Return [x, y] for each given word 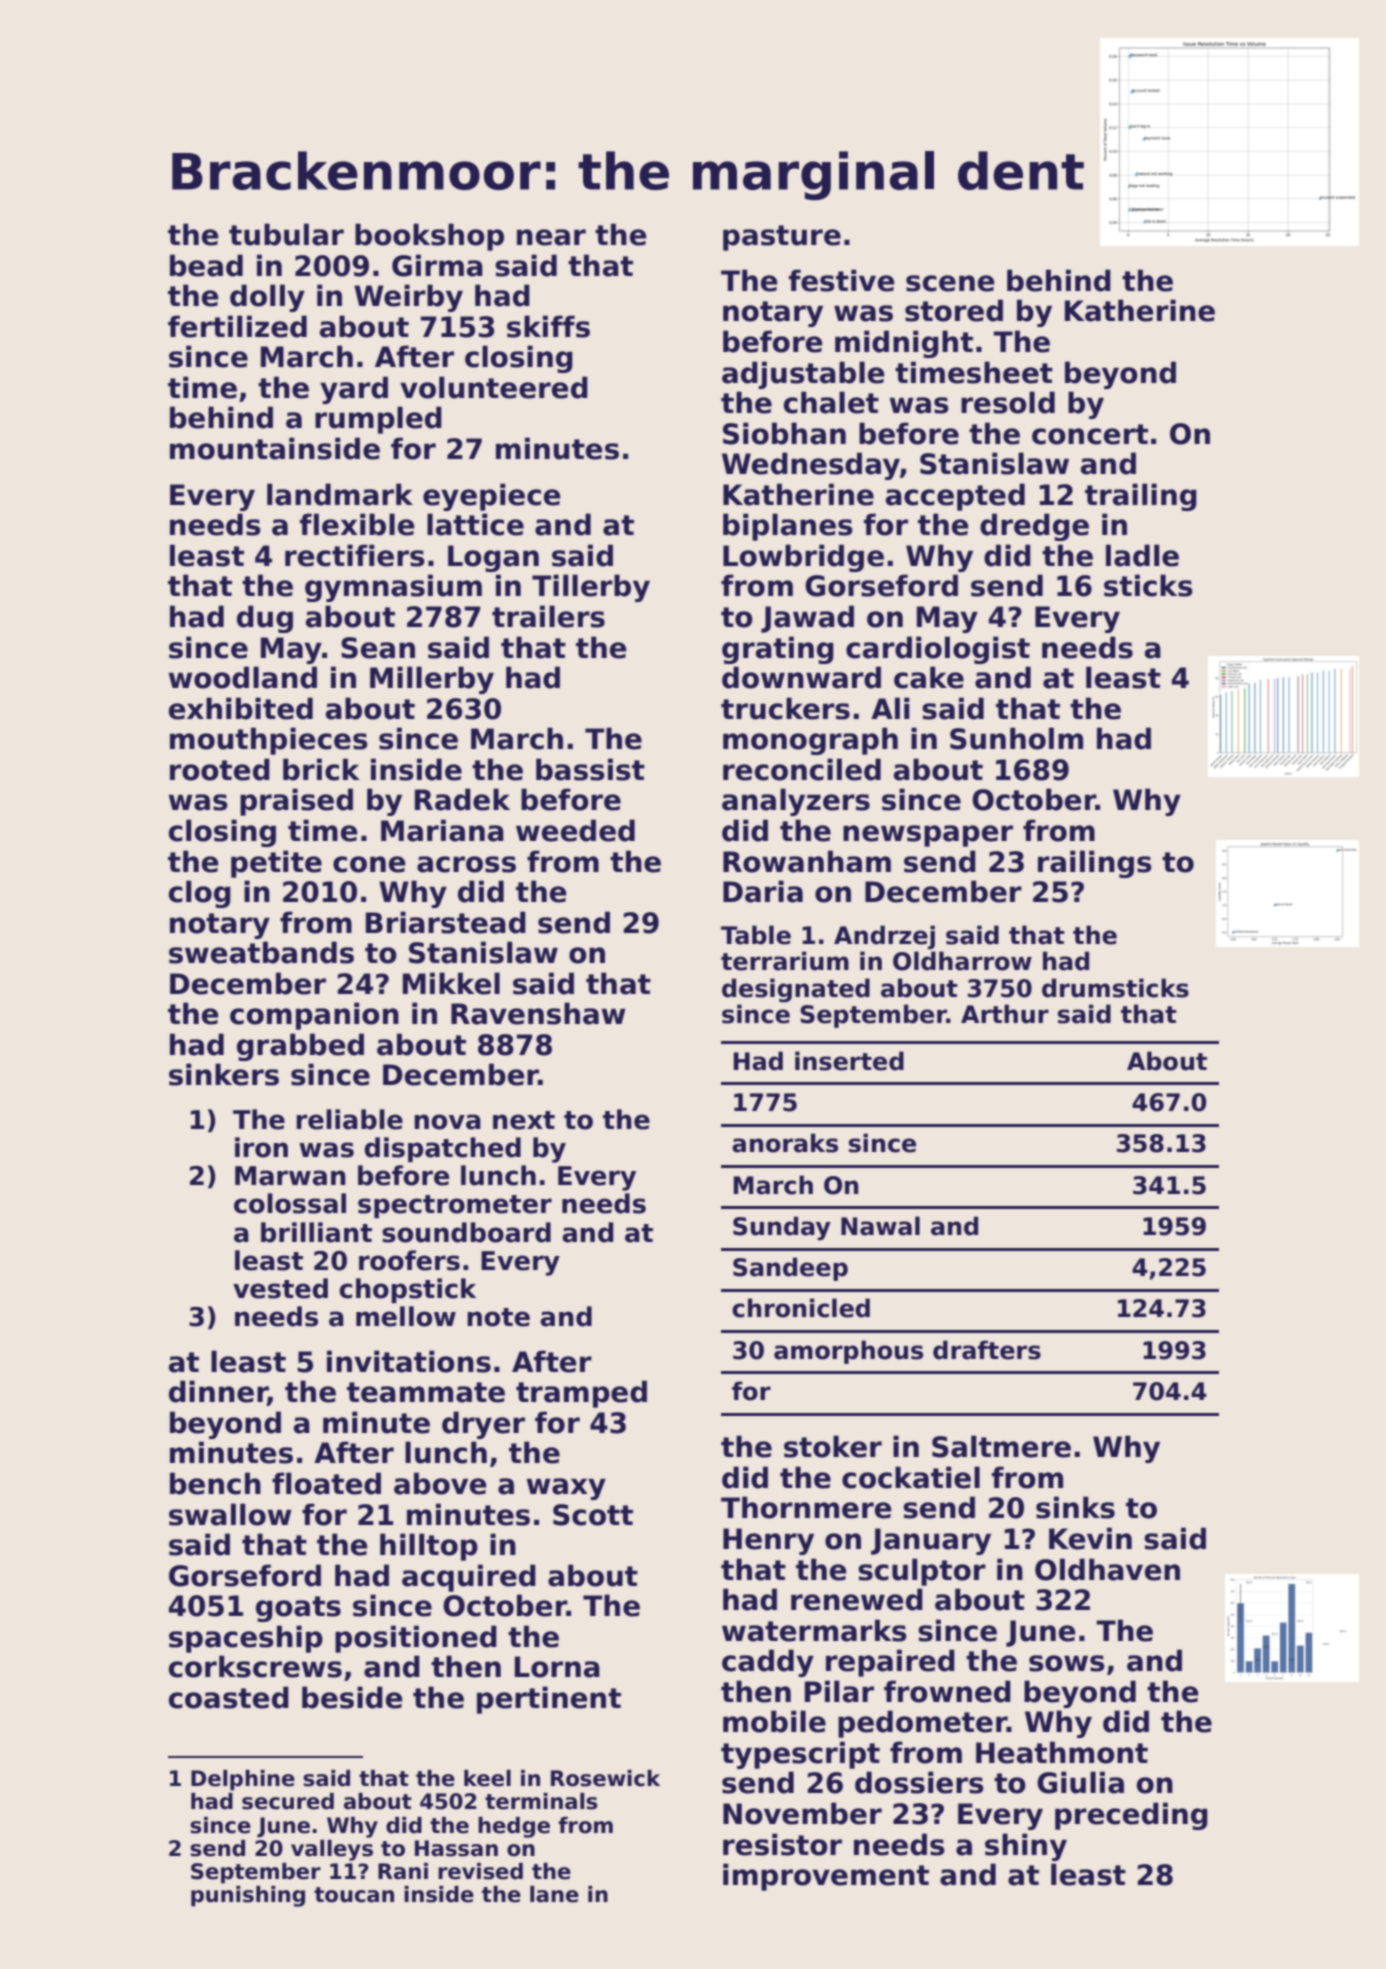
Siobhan [784, 433]
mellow [406, 1316]
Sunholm [1016, 738]
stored [954, 310]
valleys [332, 1850]
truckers [785, 708]
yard [354, 390]
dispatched [442, 1149]
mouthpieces [269, 741]
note [498, 1317]
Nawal [880, 1226]
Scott [593, 1515]
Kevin [1090, 1538]
